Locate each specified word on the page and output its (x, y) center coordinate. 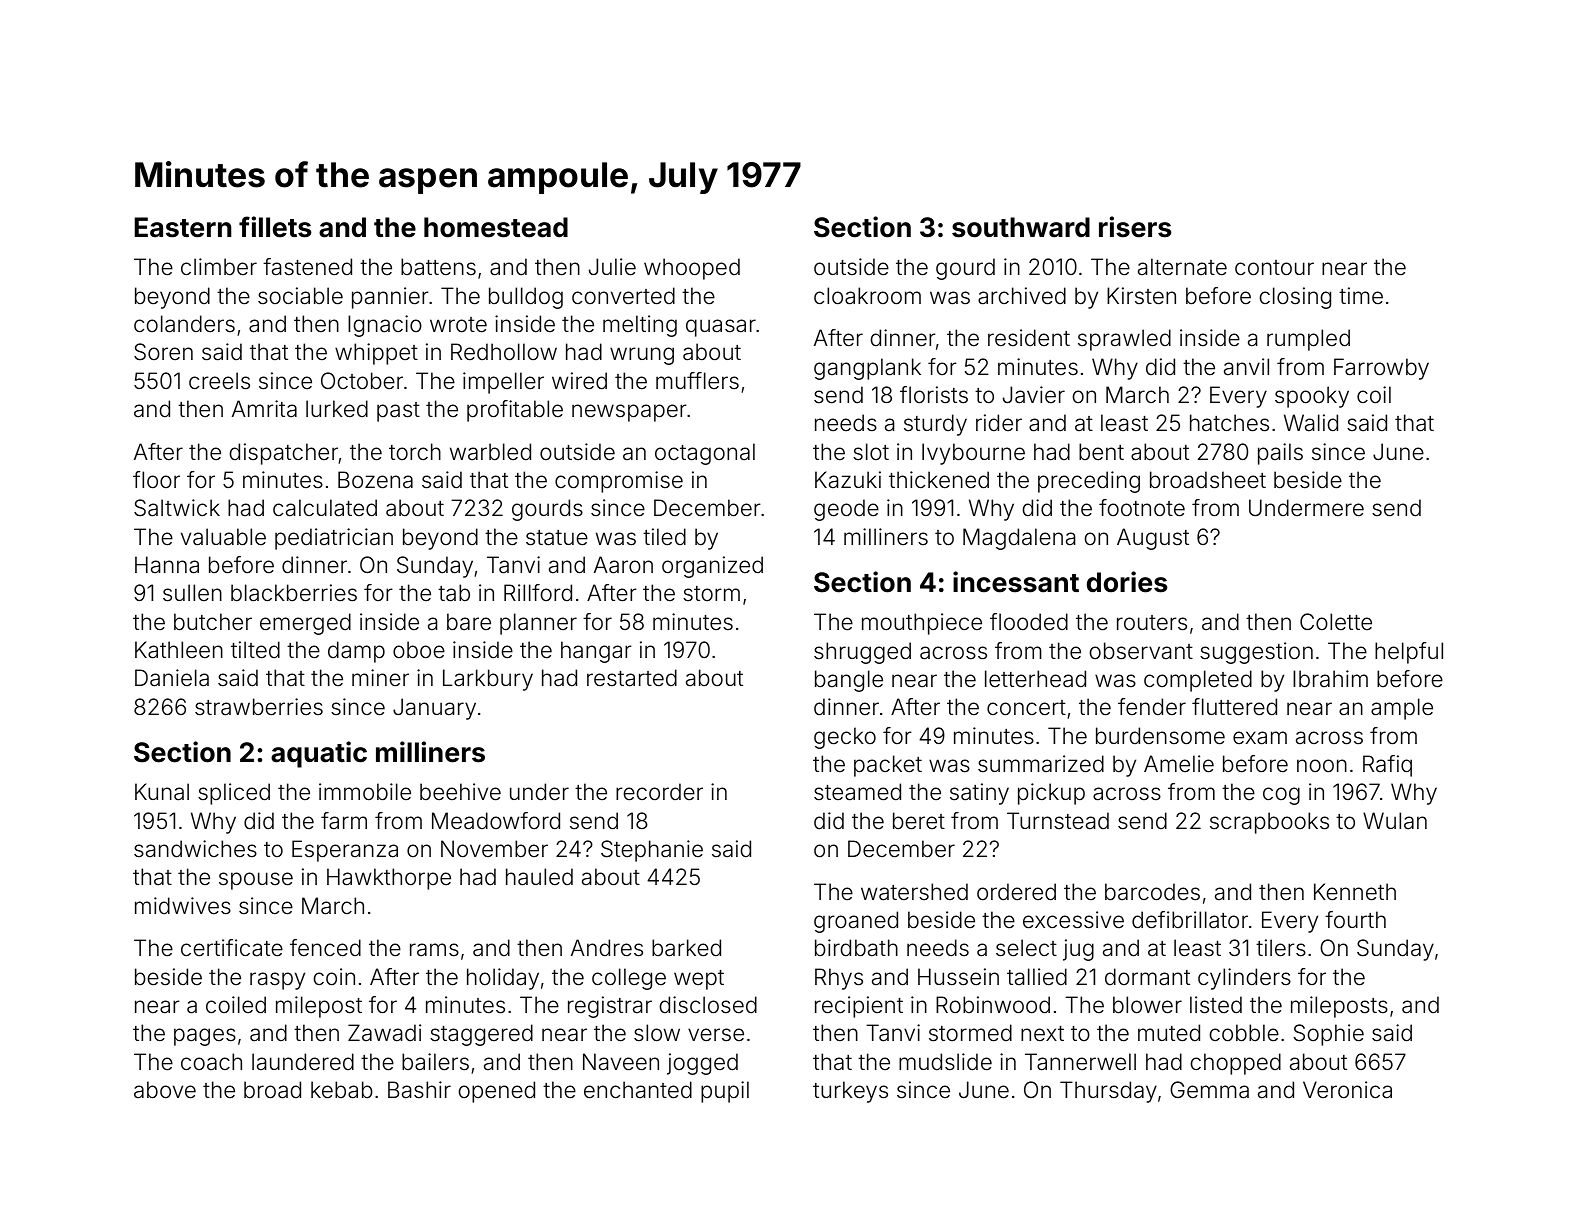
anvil (1246, 367)
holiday (503, 979)
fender (1152, 706)
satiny (979, 794)
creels (219, 381)
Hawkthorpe (389, 879)
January (434, 709)
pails (1280, 454)
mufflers (697, 380)
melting (640, 326)
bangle (849, 681)
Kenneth (1355, 892)
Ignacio (385, 326)
